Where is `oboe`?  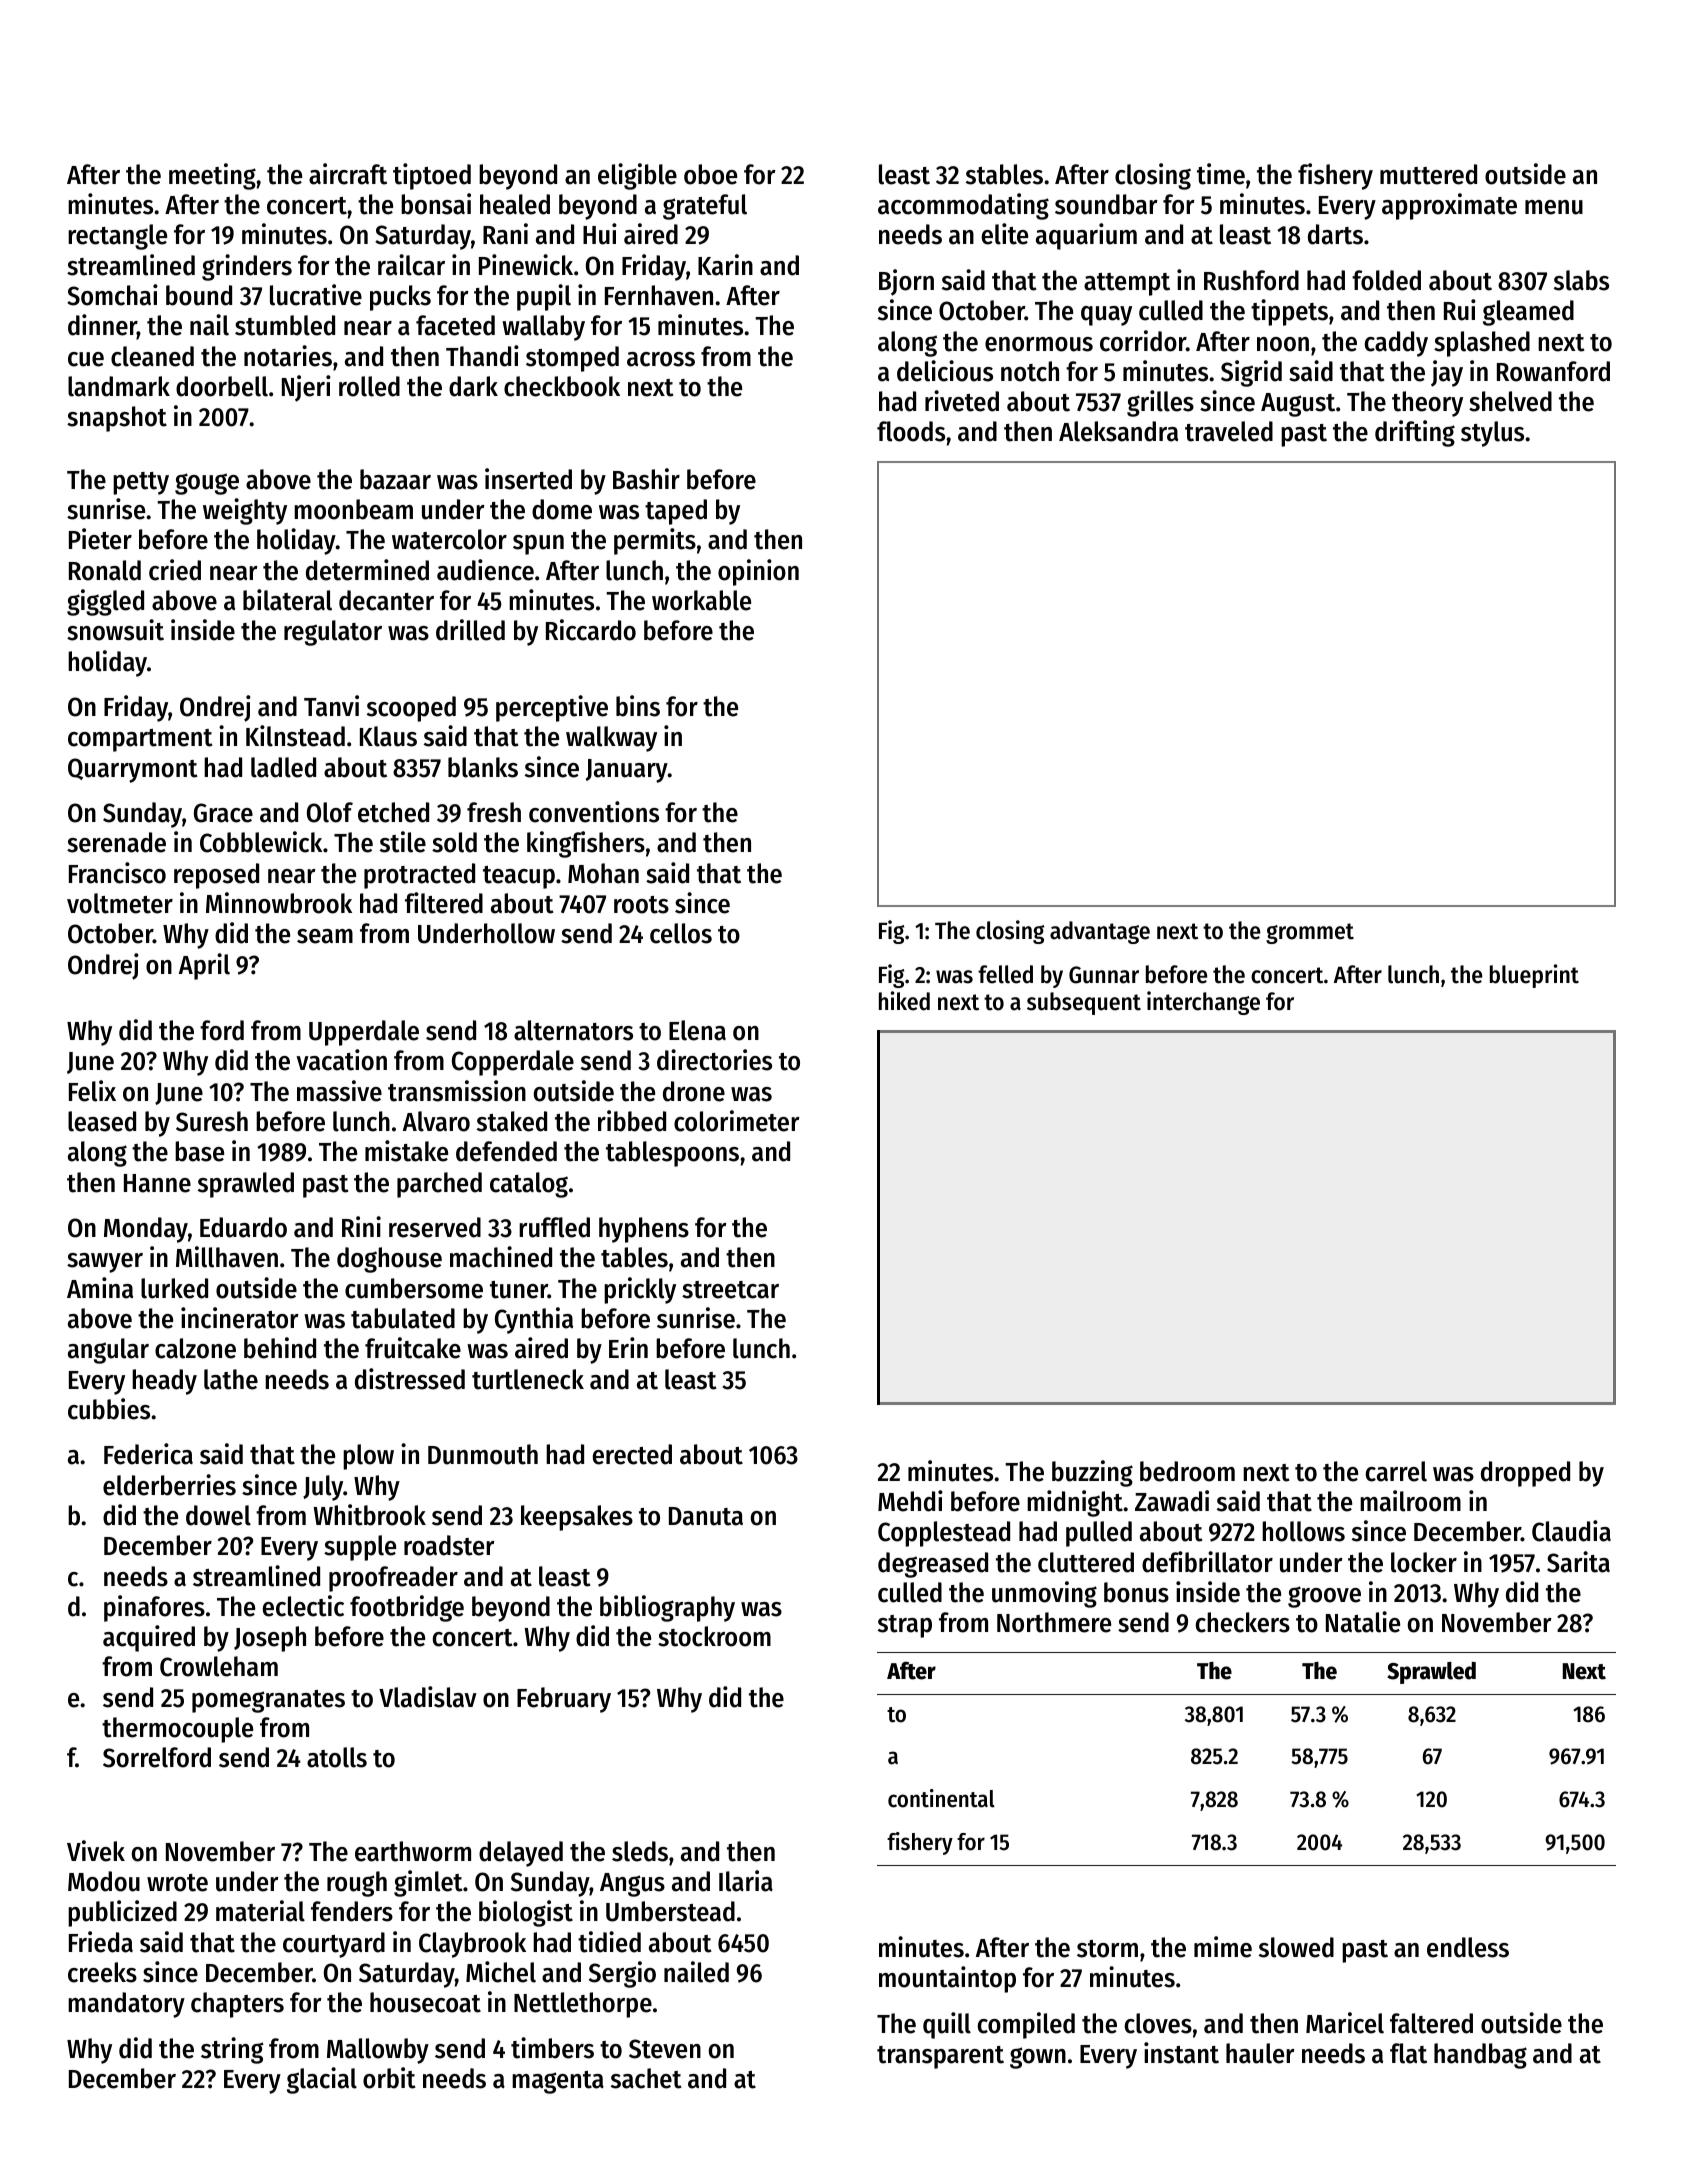
oboe is located at coordinates (710, 174).
